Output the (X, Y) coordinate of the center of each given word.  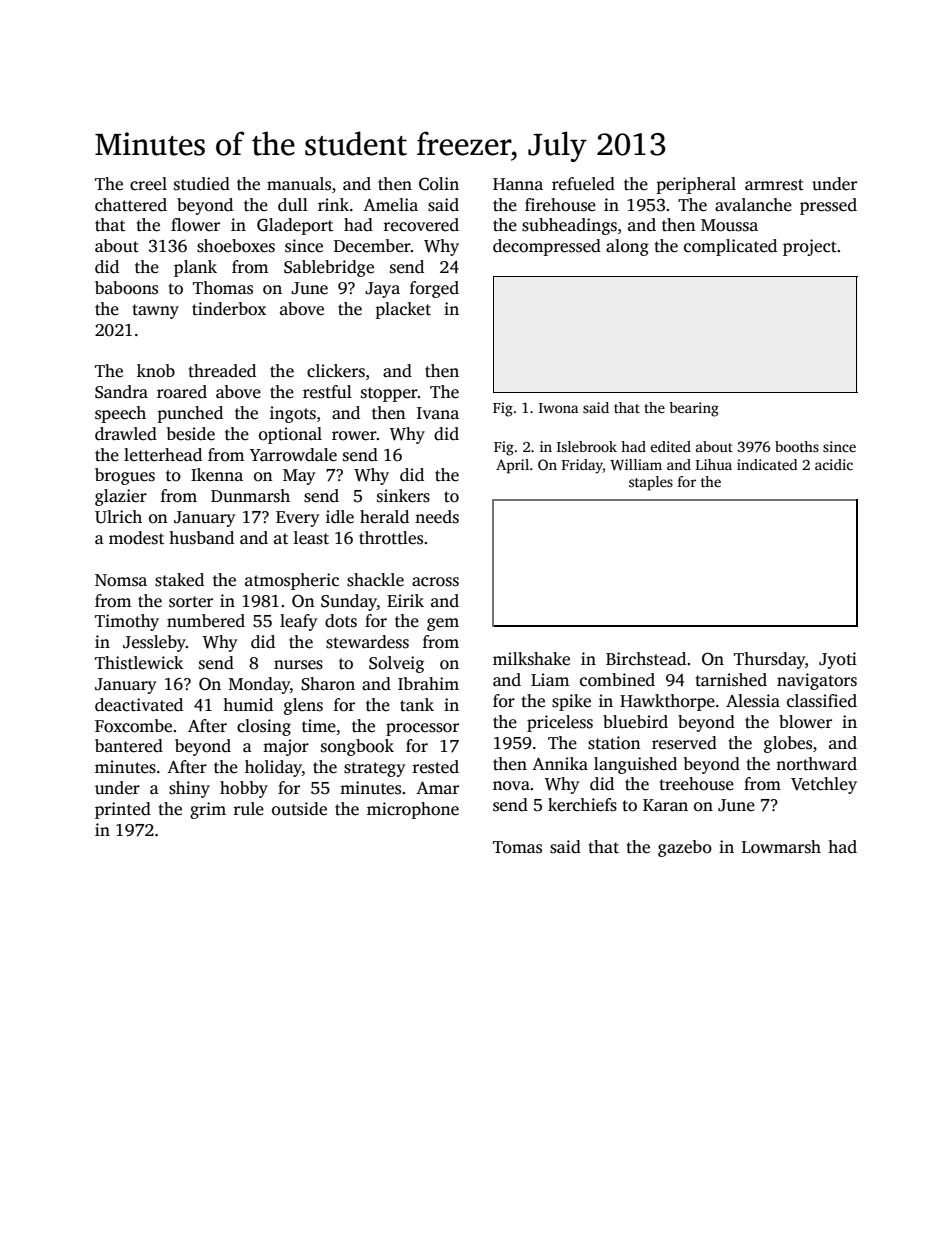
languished (635, 765)
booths (797, 446)
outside (299, 809)
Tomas (517, 847)
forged (434, 289)
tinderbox (229, 309)
